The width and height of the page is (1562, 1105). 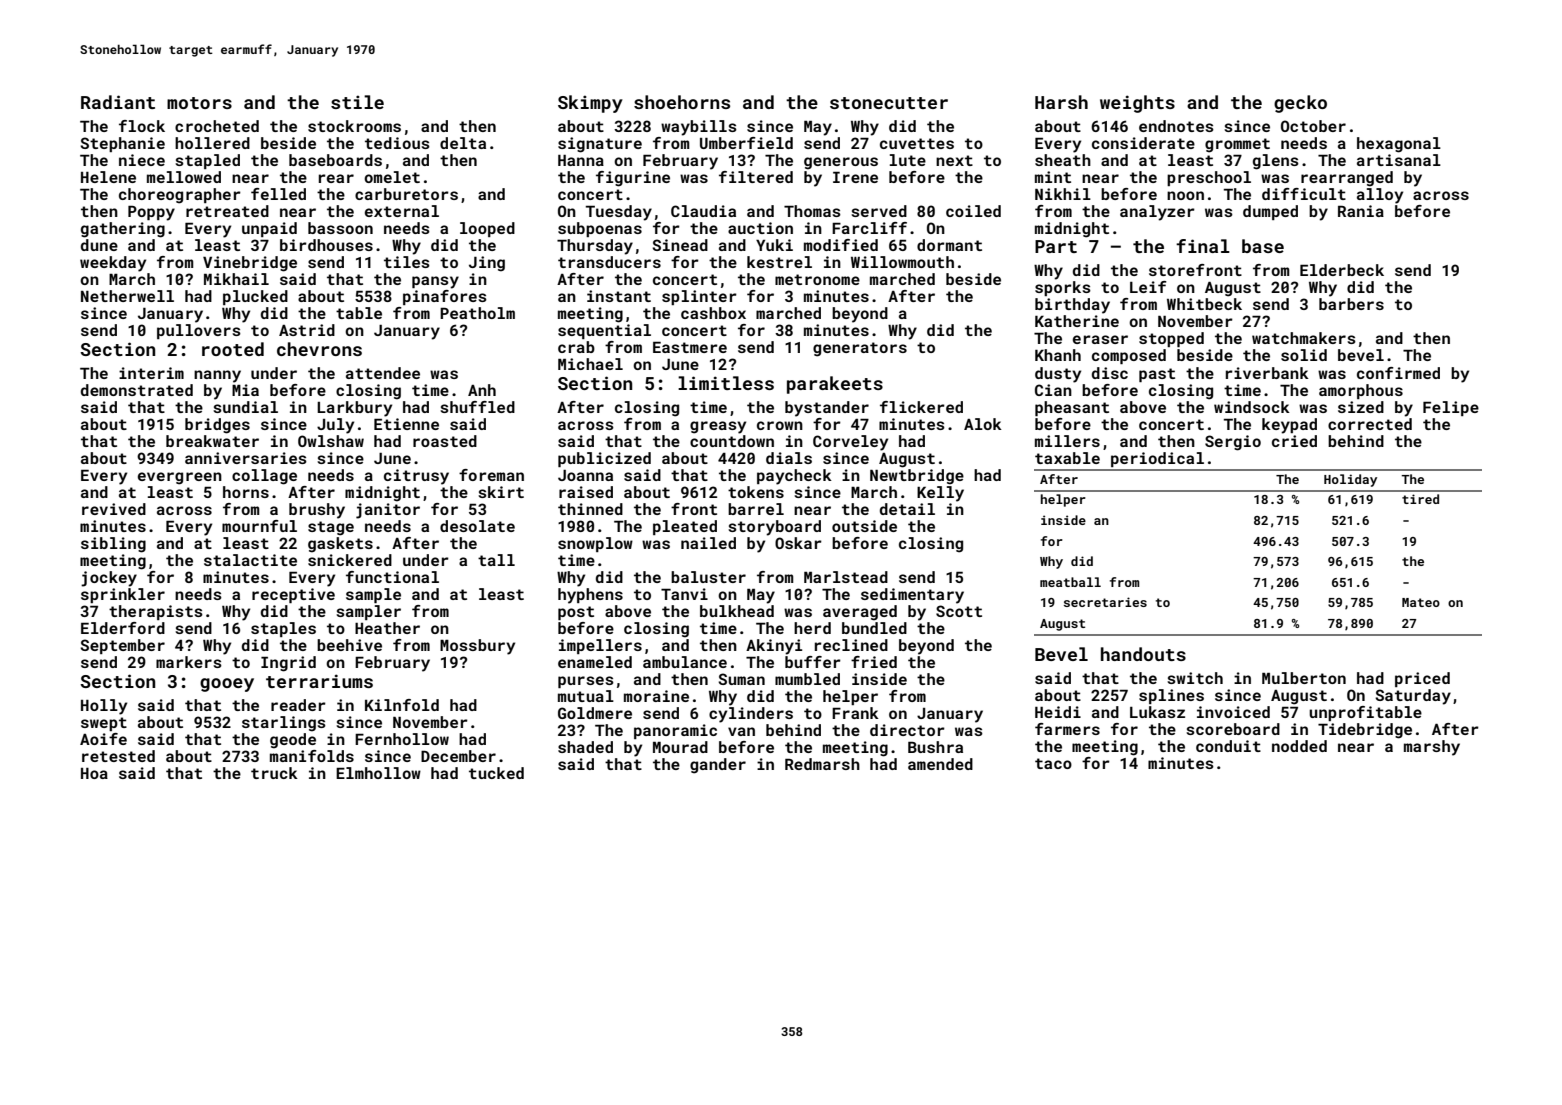 I want to click on hexagonal, so click(x=1399, y=145).
